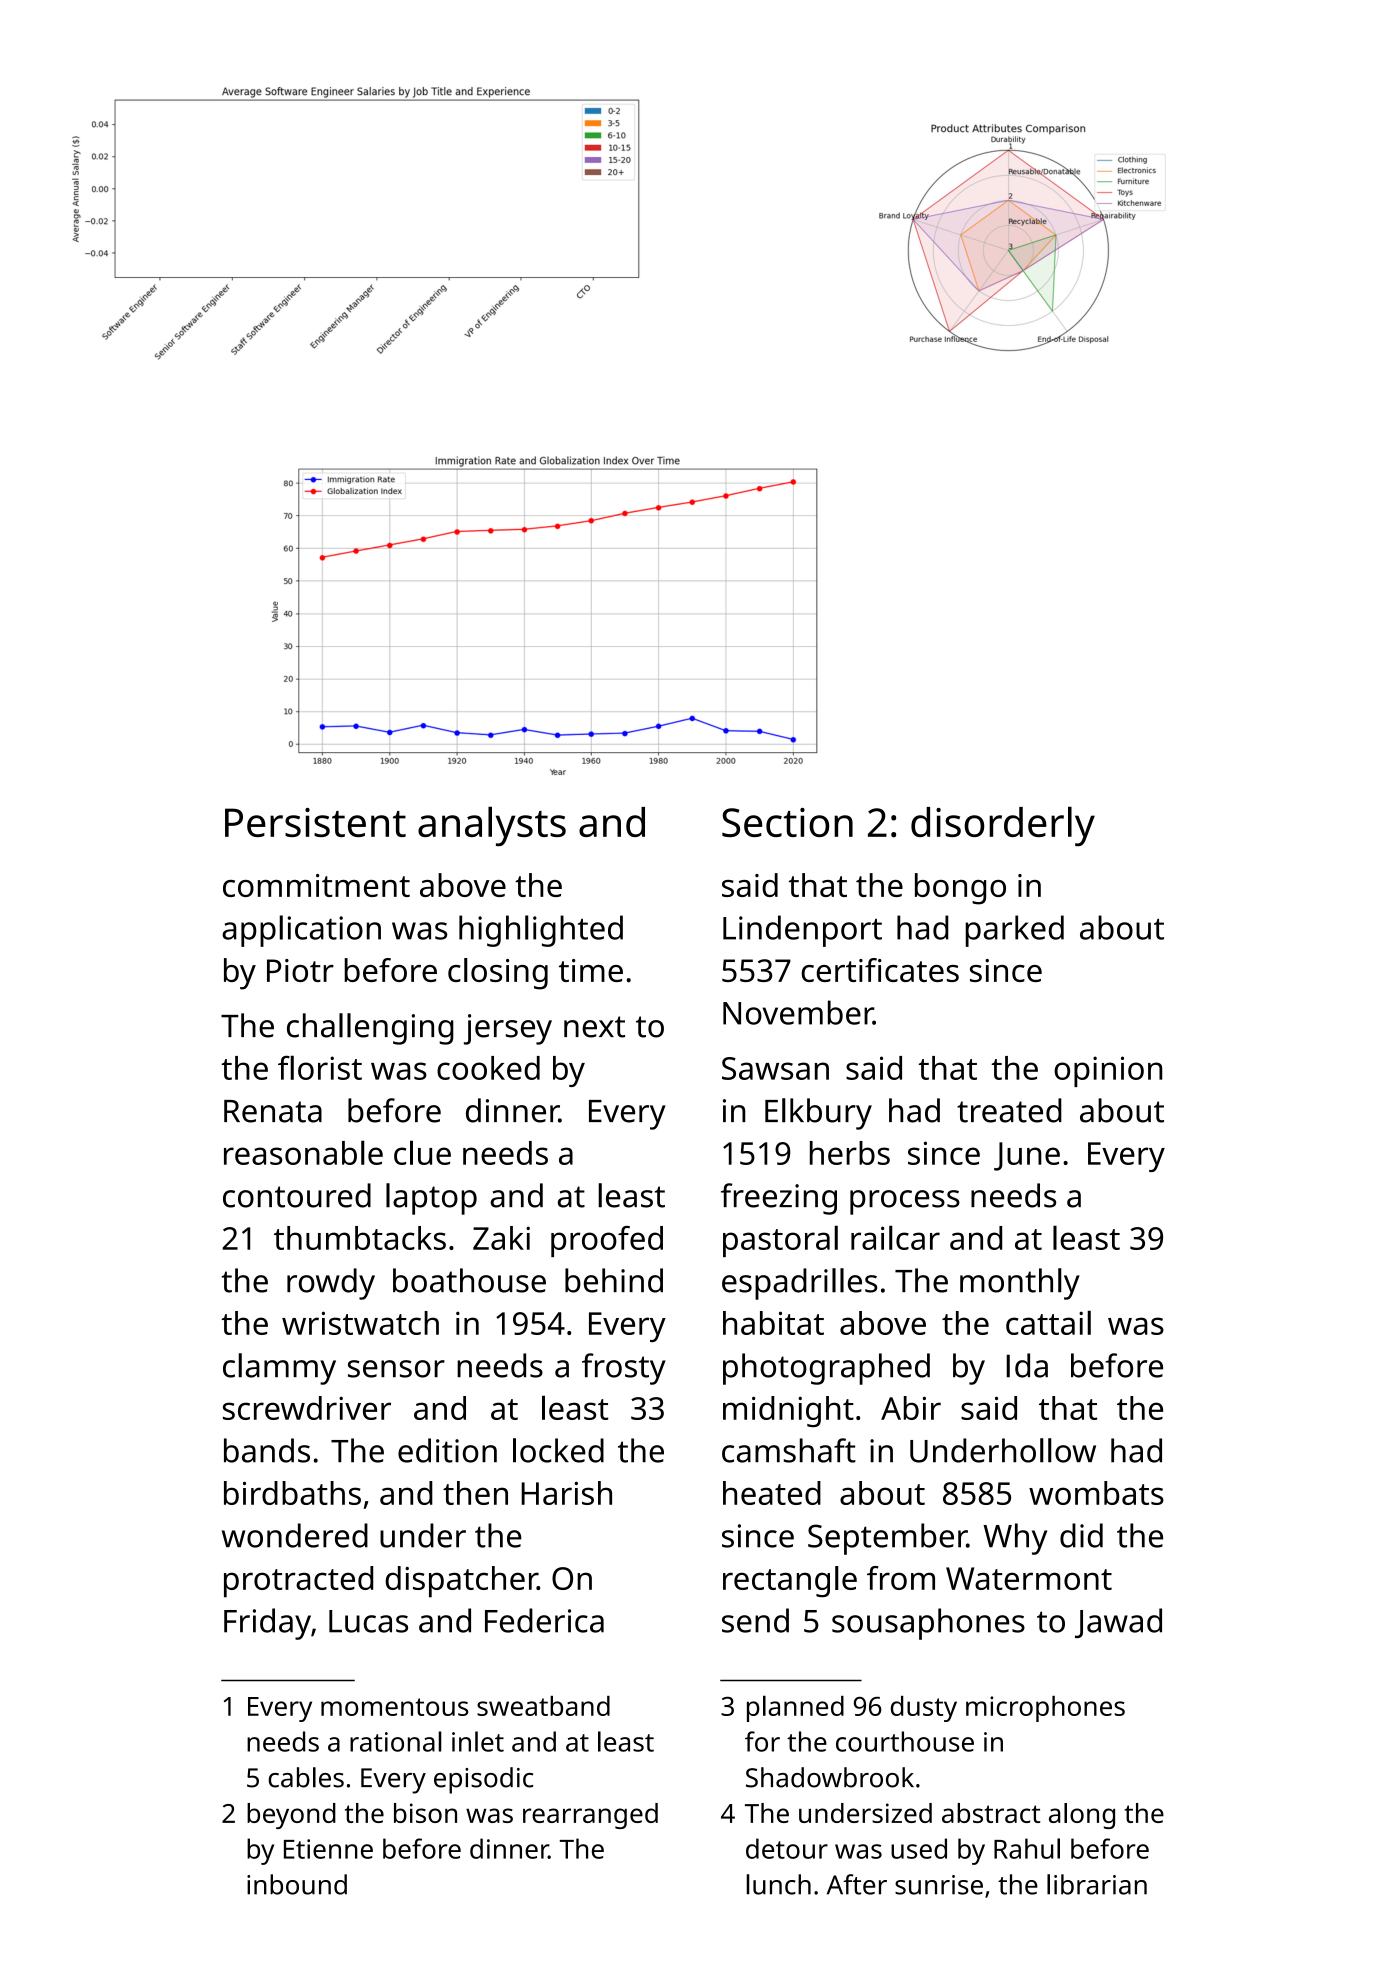  What do you see at coordinates (1003, 826) in the document?
I see `disorderly` at bounding box center [1003, 826].
